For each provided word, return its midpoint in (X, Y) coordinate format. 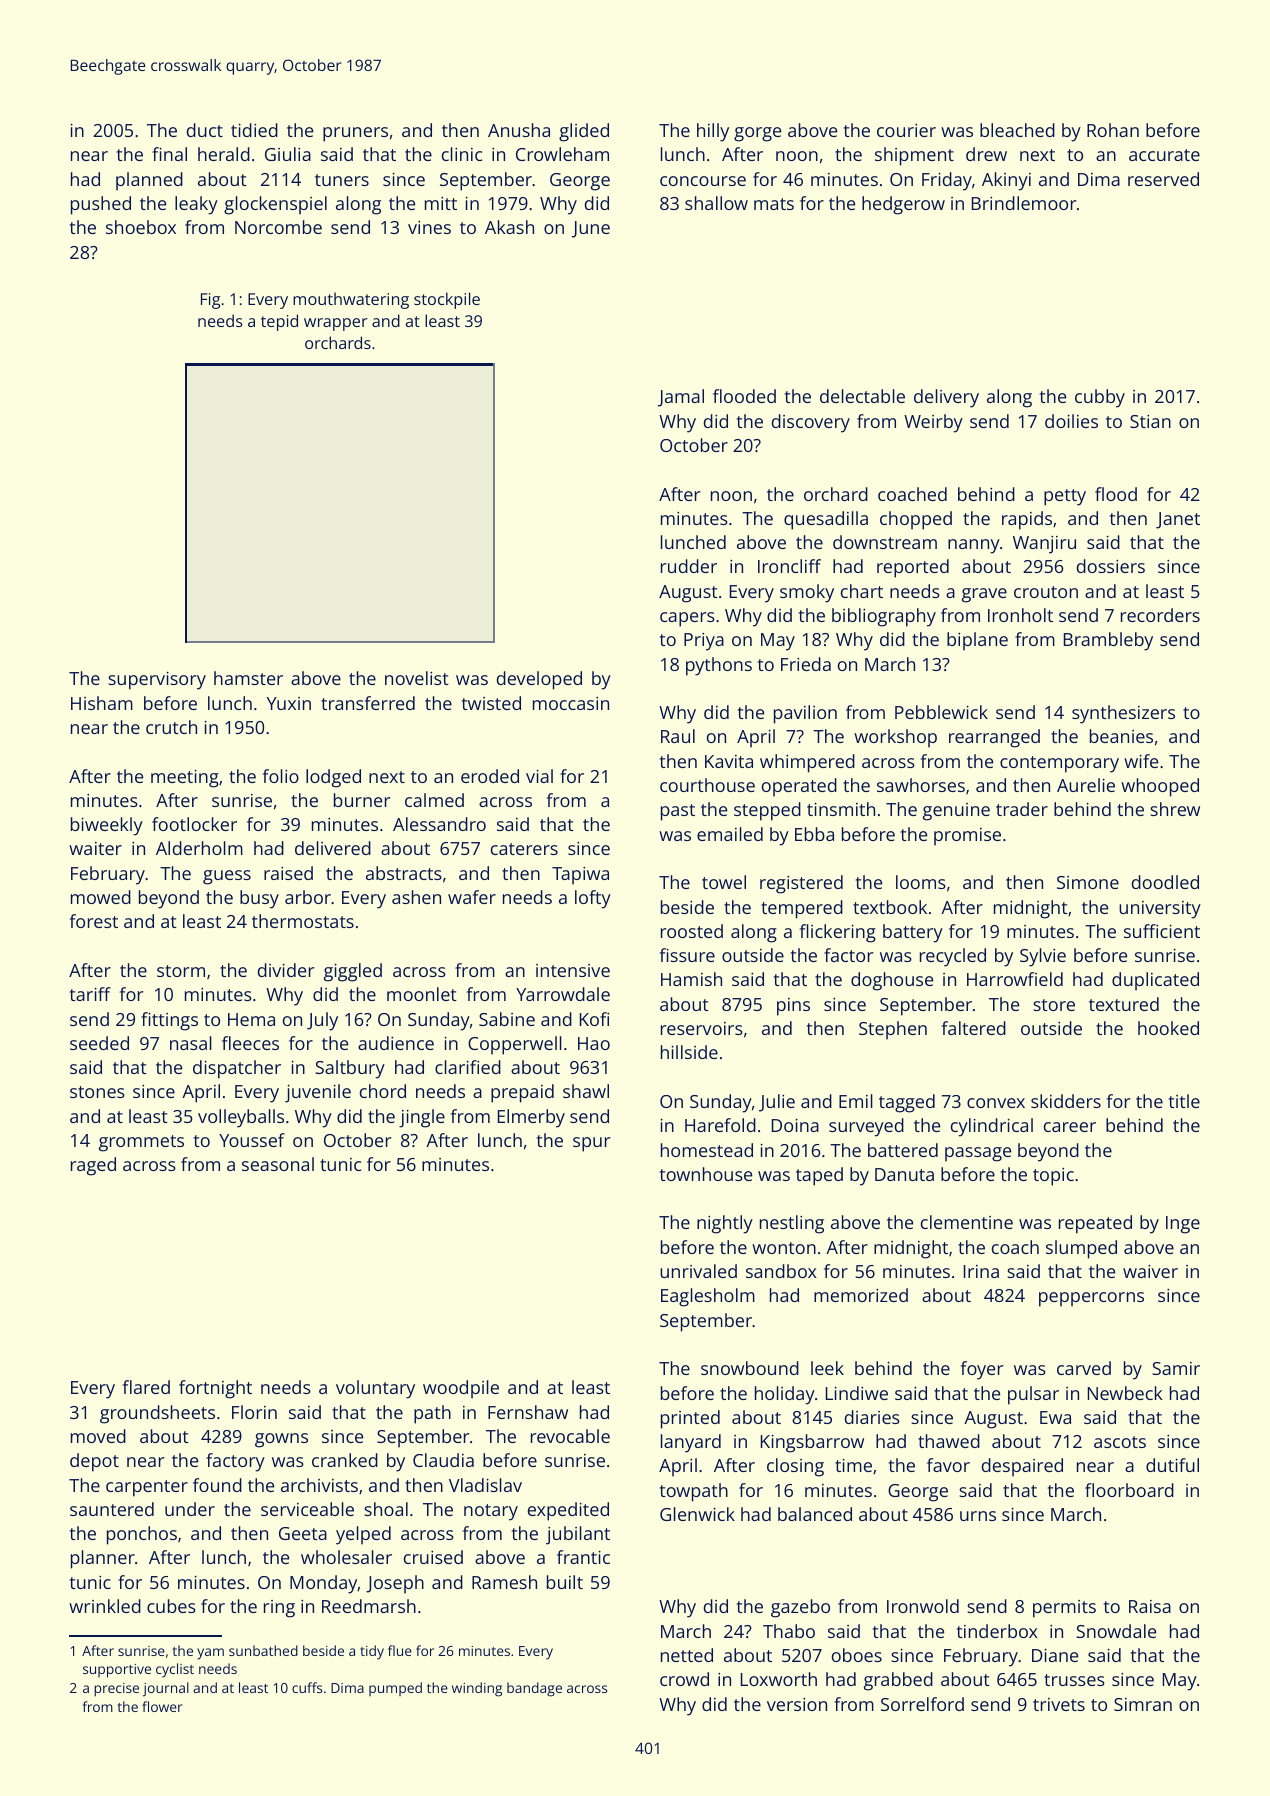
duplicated (1155, 981)
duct (205, 130)
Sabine (507, 1019)
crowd (684, 1679)
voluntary (375, 1389)
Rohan (1113, 130)
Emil (856, 1101)
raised (288, 873)
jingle (422, 1118)
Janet (1178, 520)
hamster (248, 678)
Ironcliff (789, 566)
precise (116, 1690)
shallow (716, 203)
